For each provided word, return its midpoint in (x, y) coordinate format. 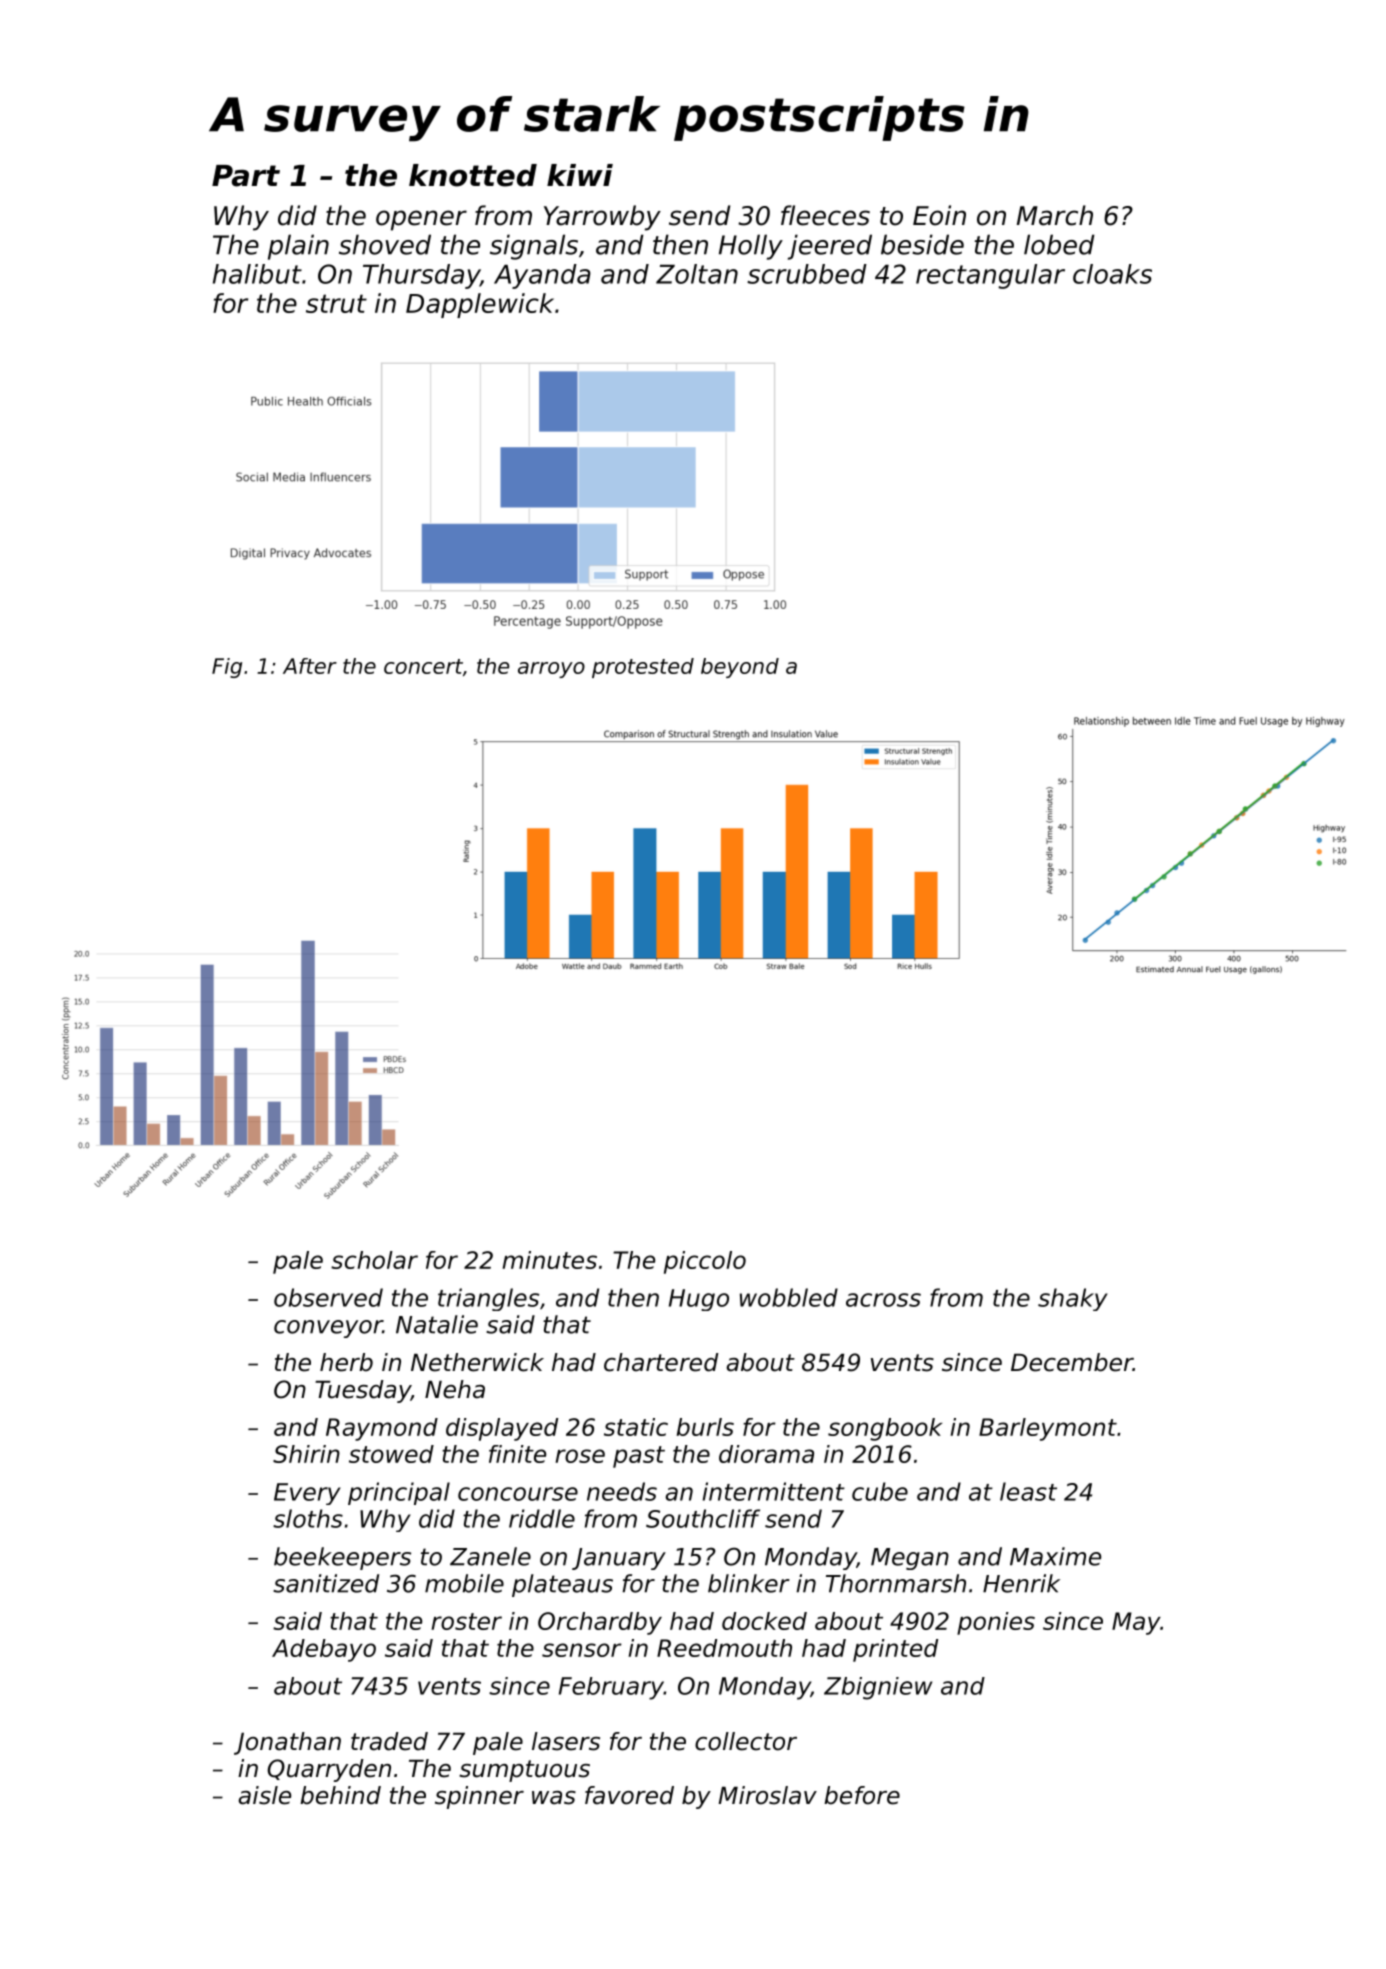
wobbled (789, 1297)
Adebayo (324, 1650)
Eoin (939, 215)
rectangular (990, 276)
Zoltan (697, 274)
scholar (374, 1260)
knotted (473, 175)
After (310, 666)
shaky (1073, 1299)
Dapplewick (480, 305)
